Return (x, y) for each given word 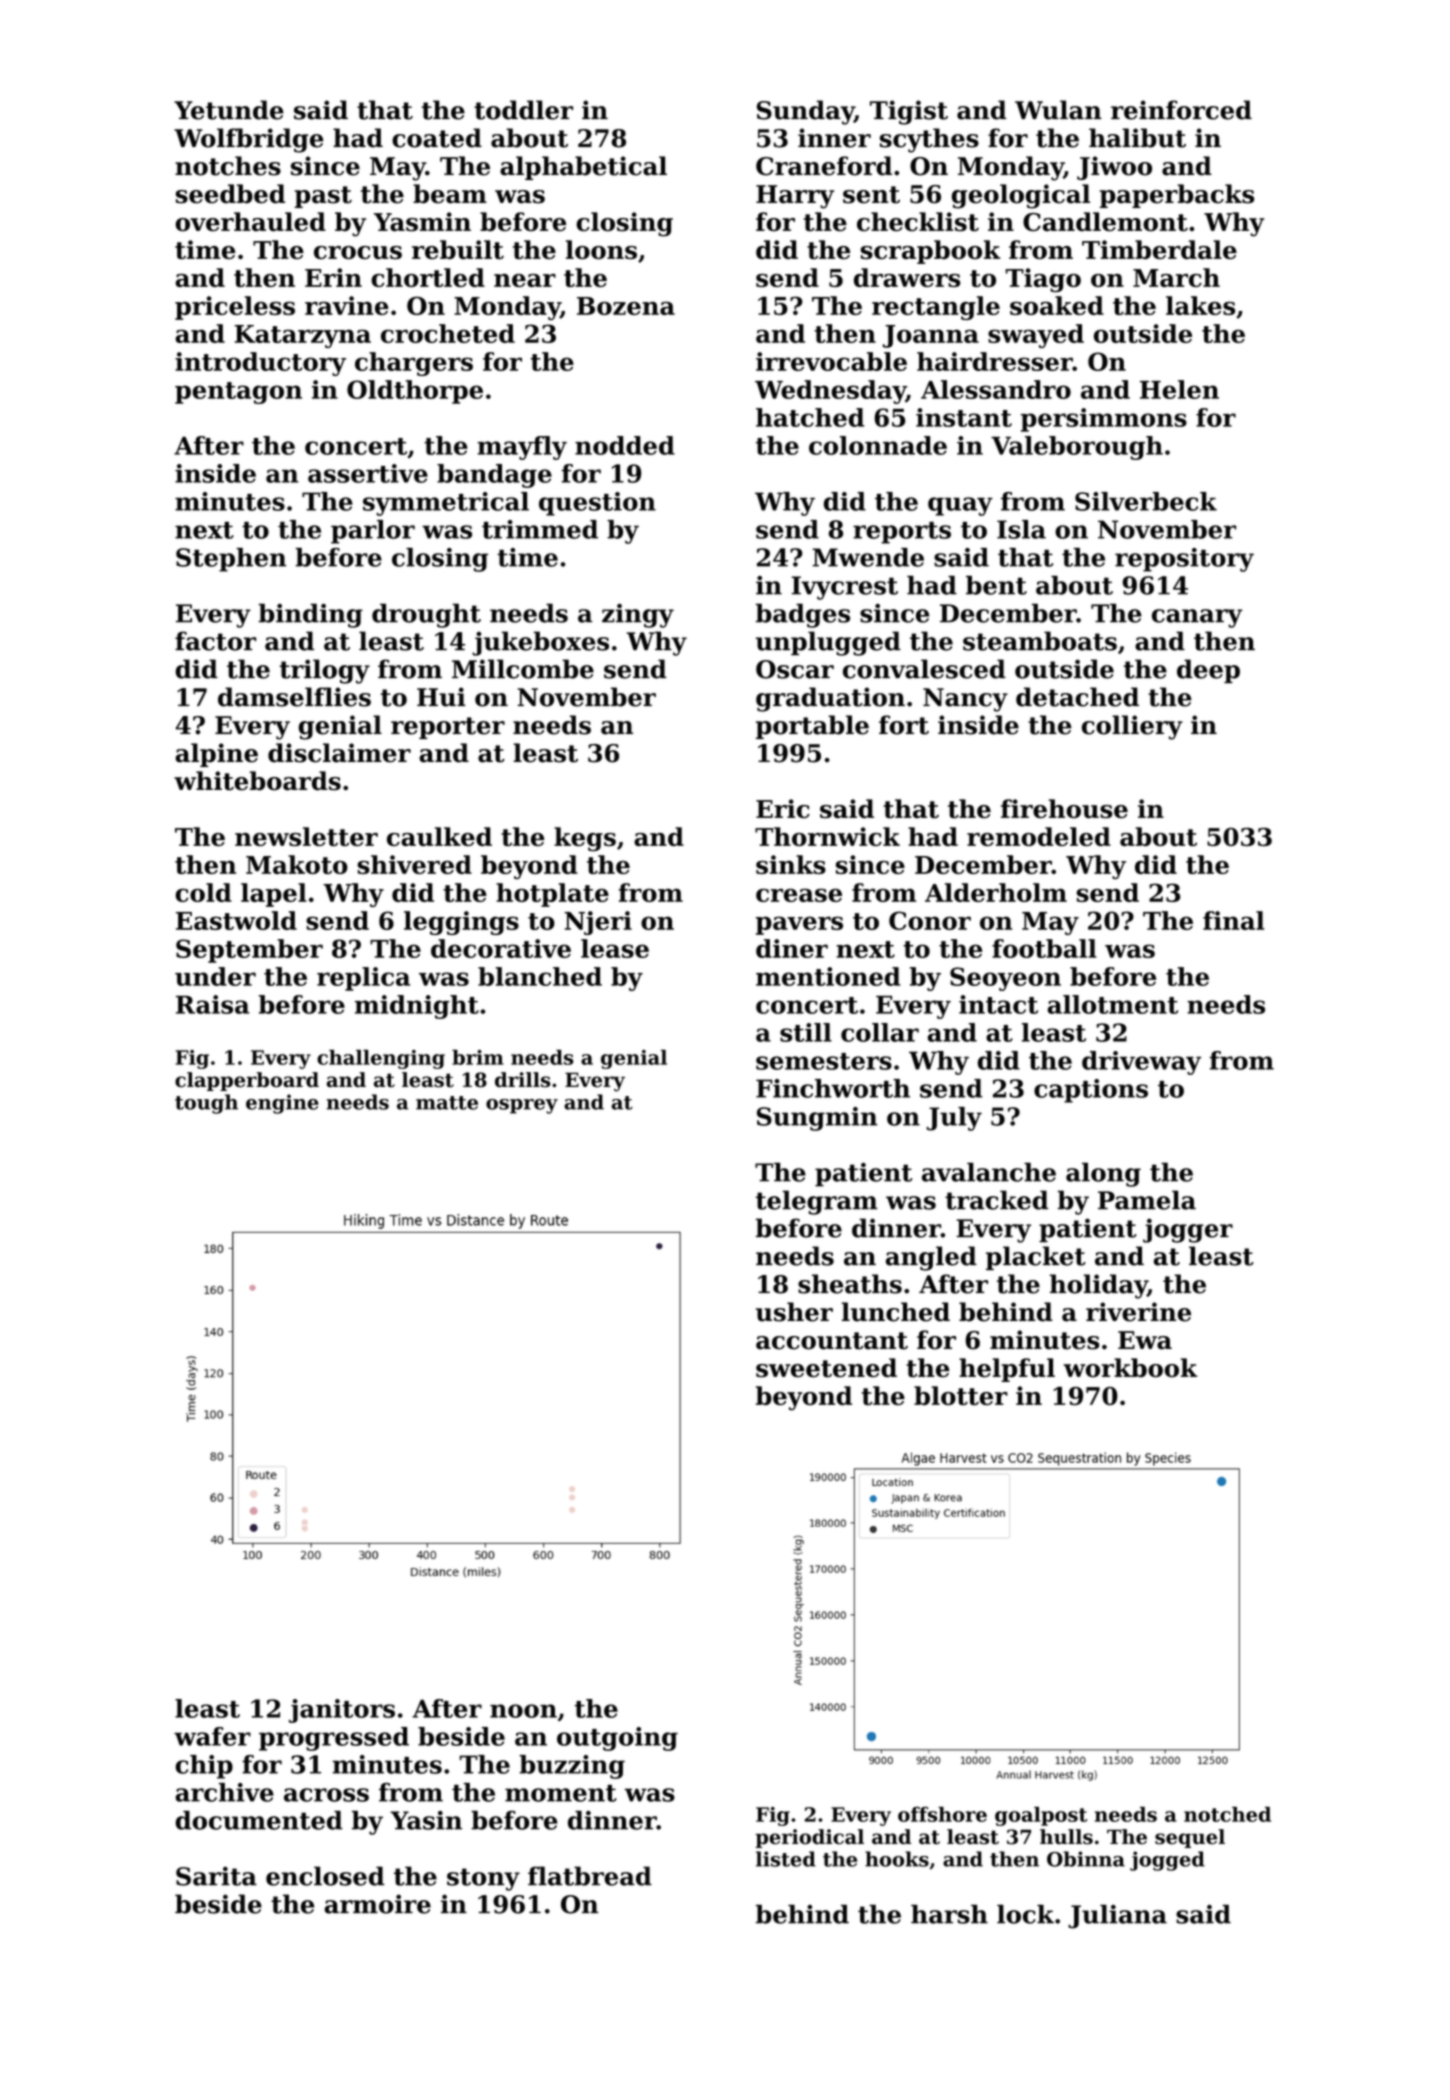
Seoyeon (1005, 979)
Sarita (216, 1876)
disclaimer (339, 753)
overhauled (250, 222)
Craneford (824, 166)
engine (282, 1104)
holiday (1098, 1286)
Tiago (1043, 280)
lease (615, 948)
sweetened (826, 1368)
